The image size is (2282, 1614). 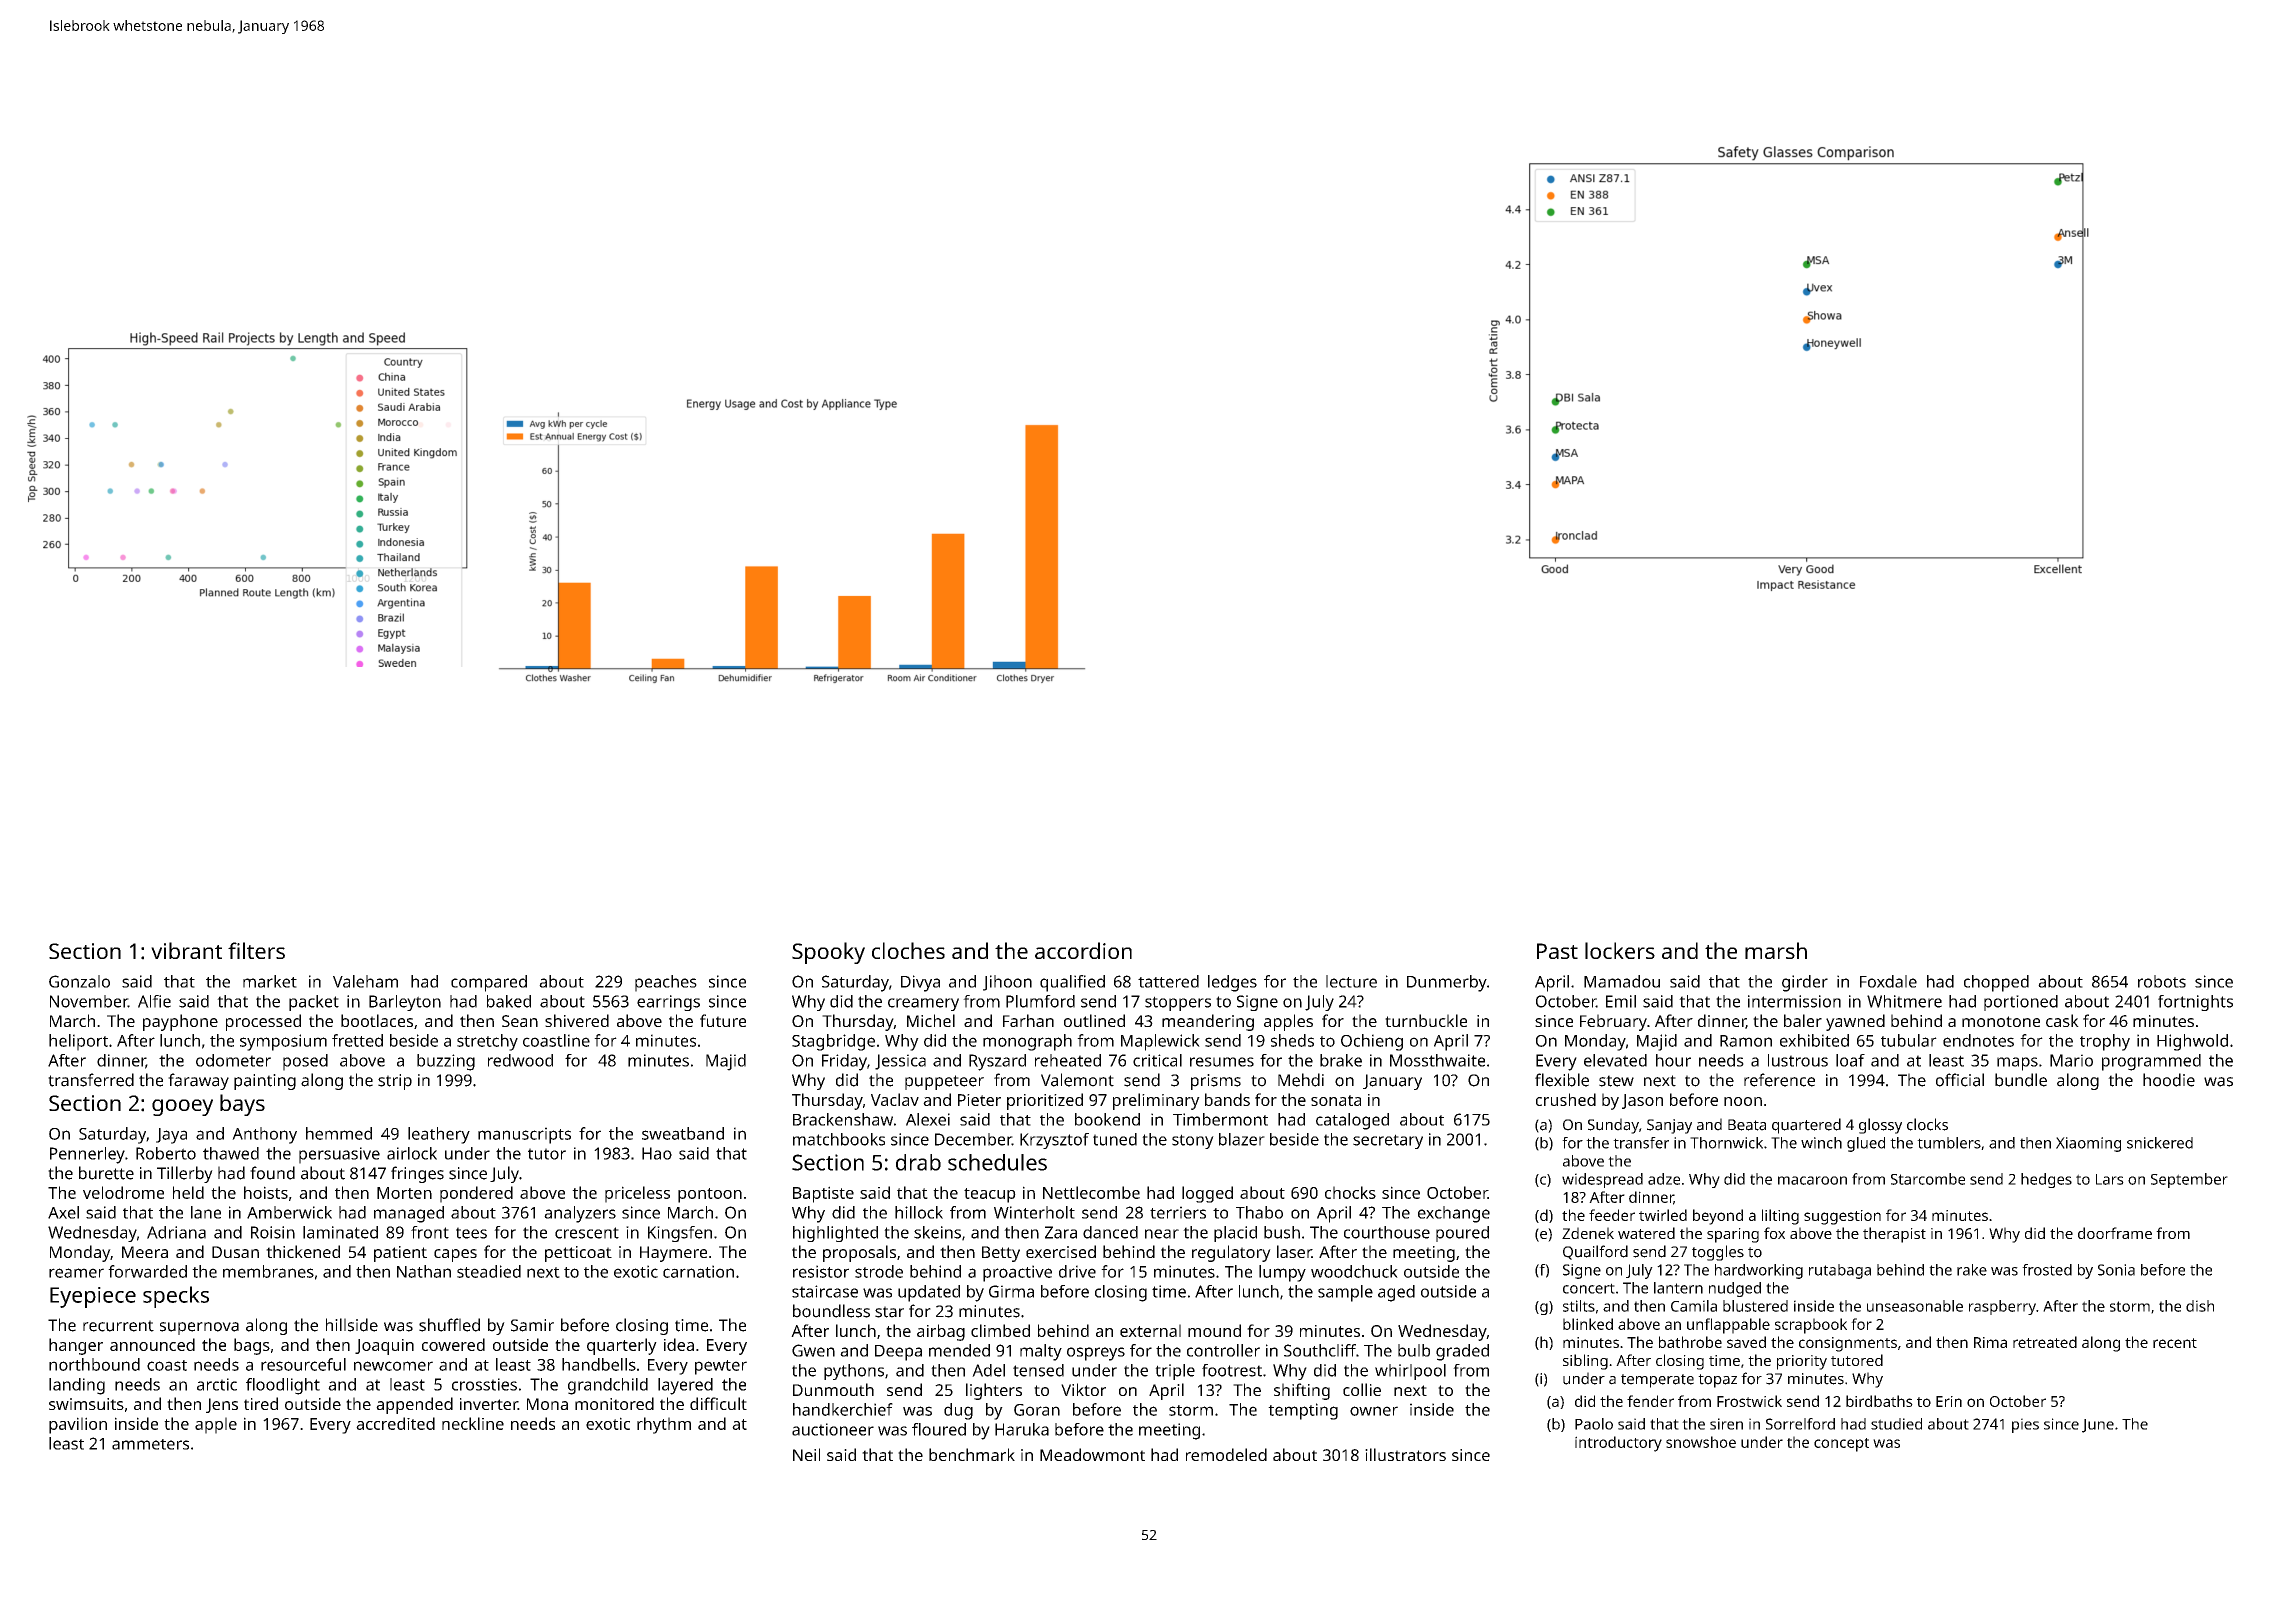 I want to click on Paolo, so click(x=1594, y=1424).
